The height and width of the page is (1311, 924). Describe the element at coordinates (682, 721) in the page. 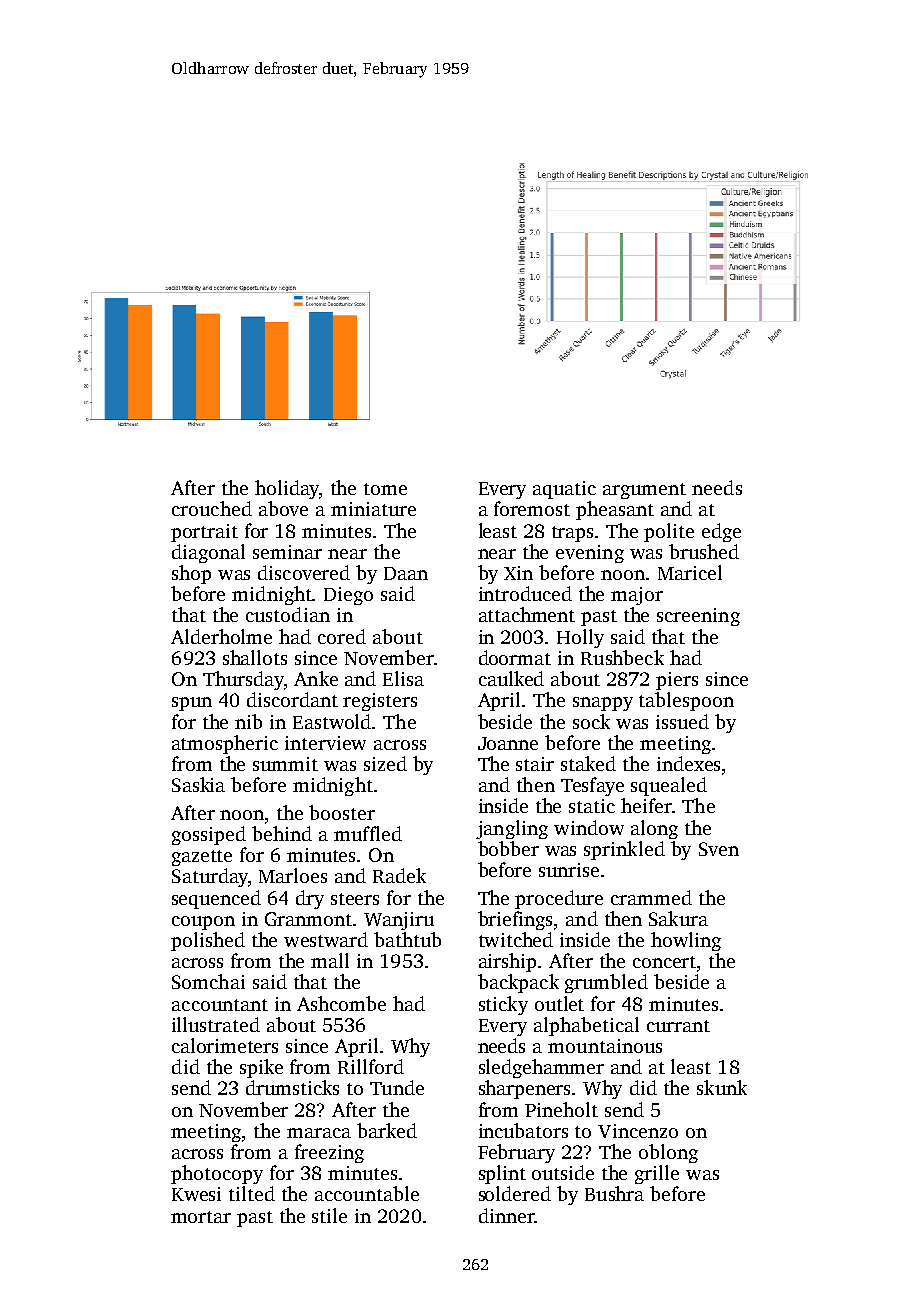

I see `issued` at that location.
